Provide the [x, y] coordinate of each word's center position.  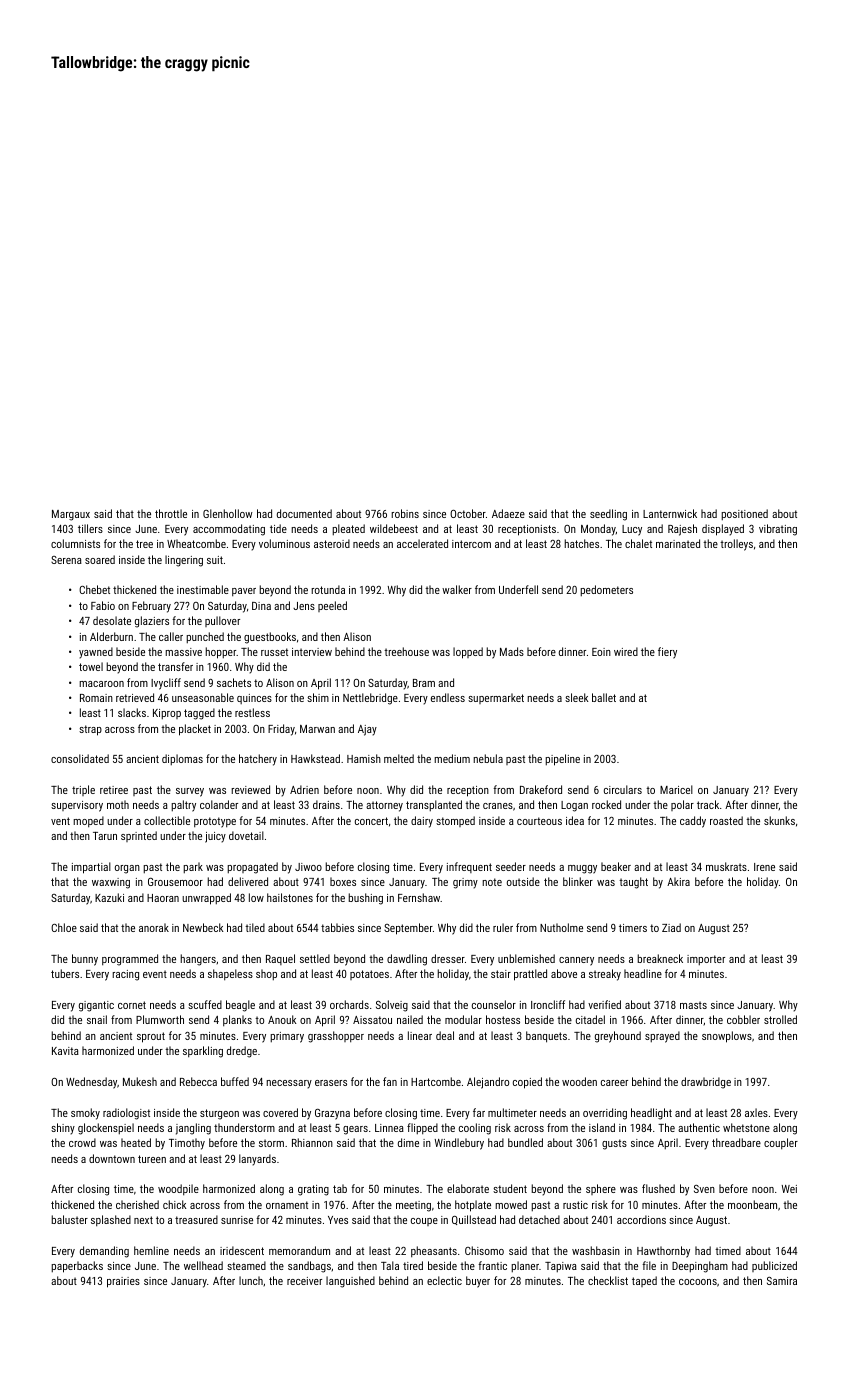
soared [100, 559]
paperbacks [77, 1267]
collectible [167, 820]
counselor [494, 1004]
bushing [365, 899]
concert [371, 821]
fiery [667, 653]
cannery [576, 961]
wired [626, 651]
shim [318, 697]
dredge [242, 1052]
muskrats [726, 866]
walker [457, 589]
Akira [678, 881]
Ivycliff [166, 684]
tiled [255, 927]
